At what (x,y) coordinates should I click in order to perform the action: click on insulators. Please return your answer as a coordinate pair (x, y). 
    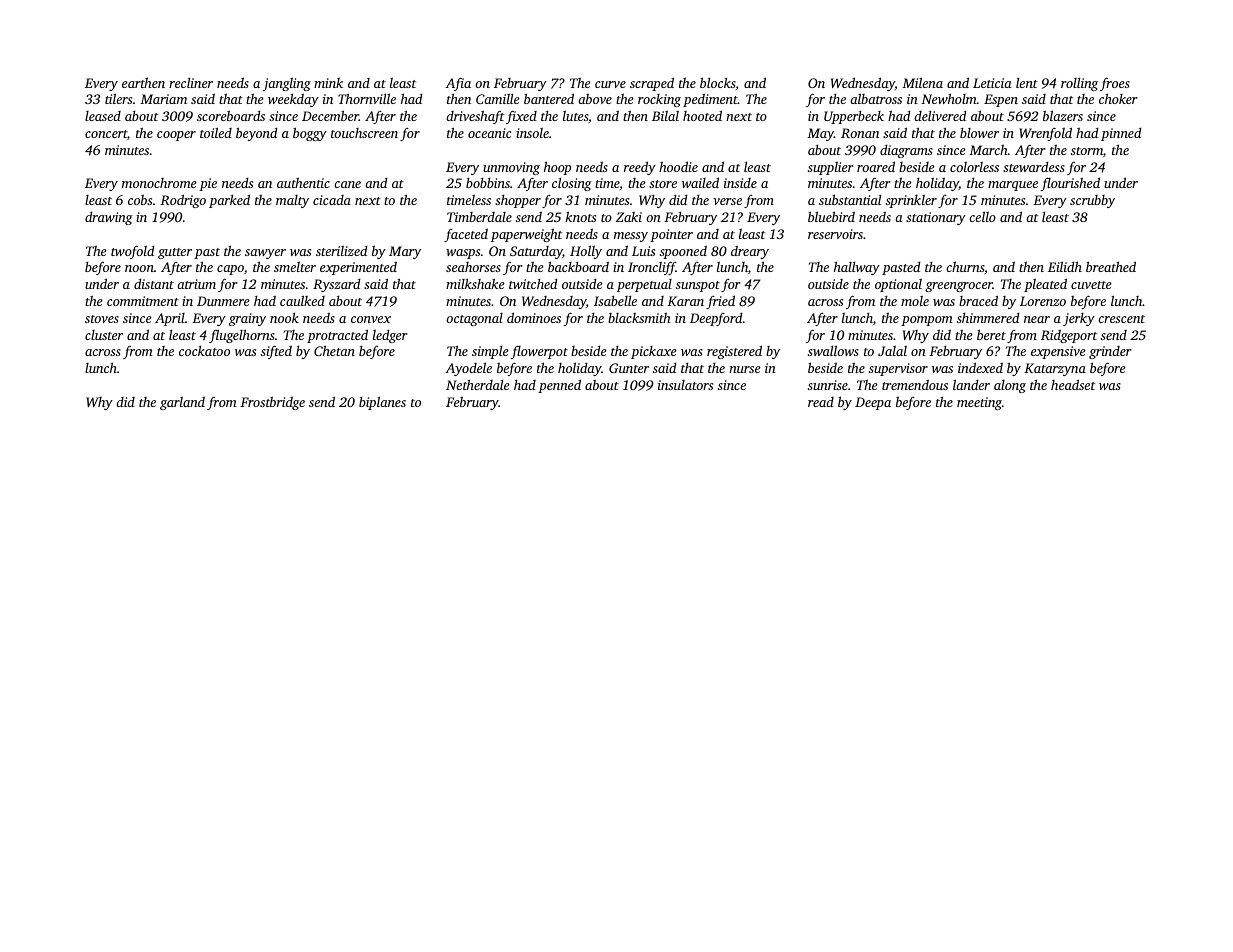
    Looking at the image, I should click on (685, 385).
